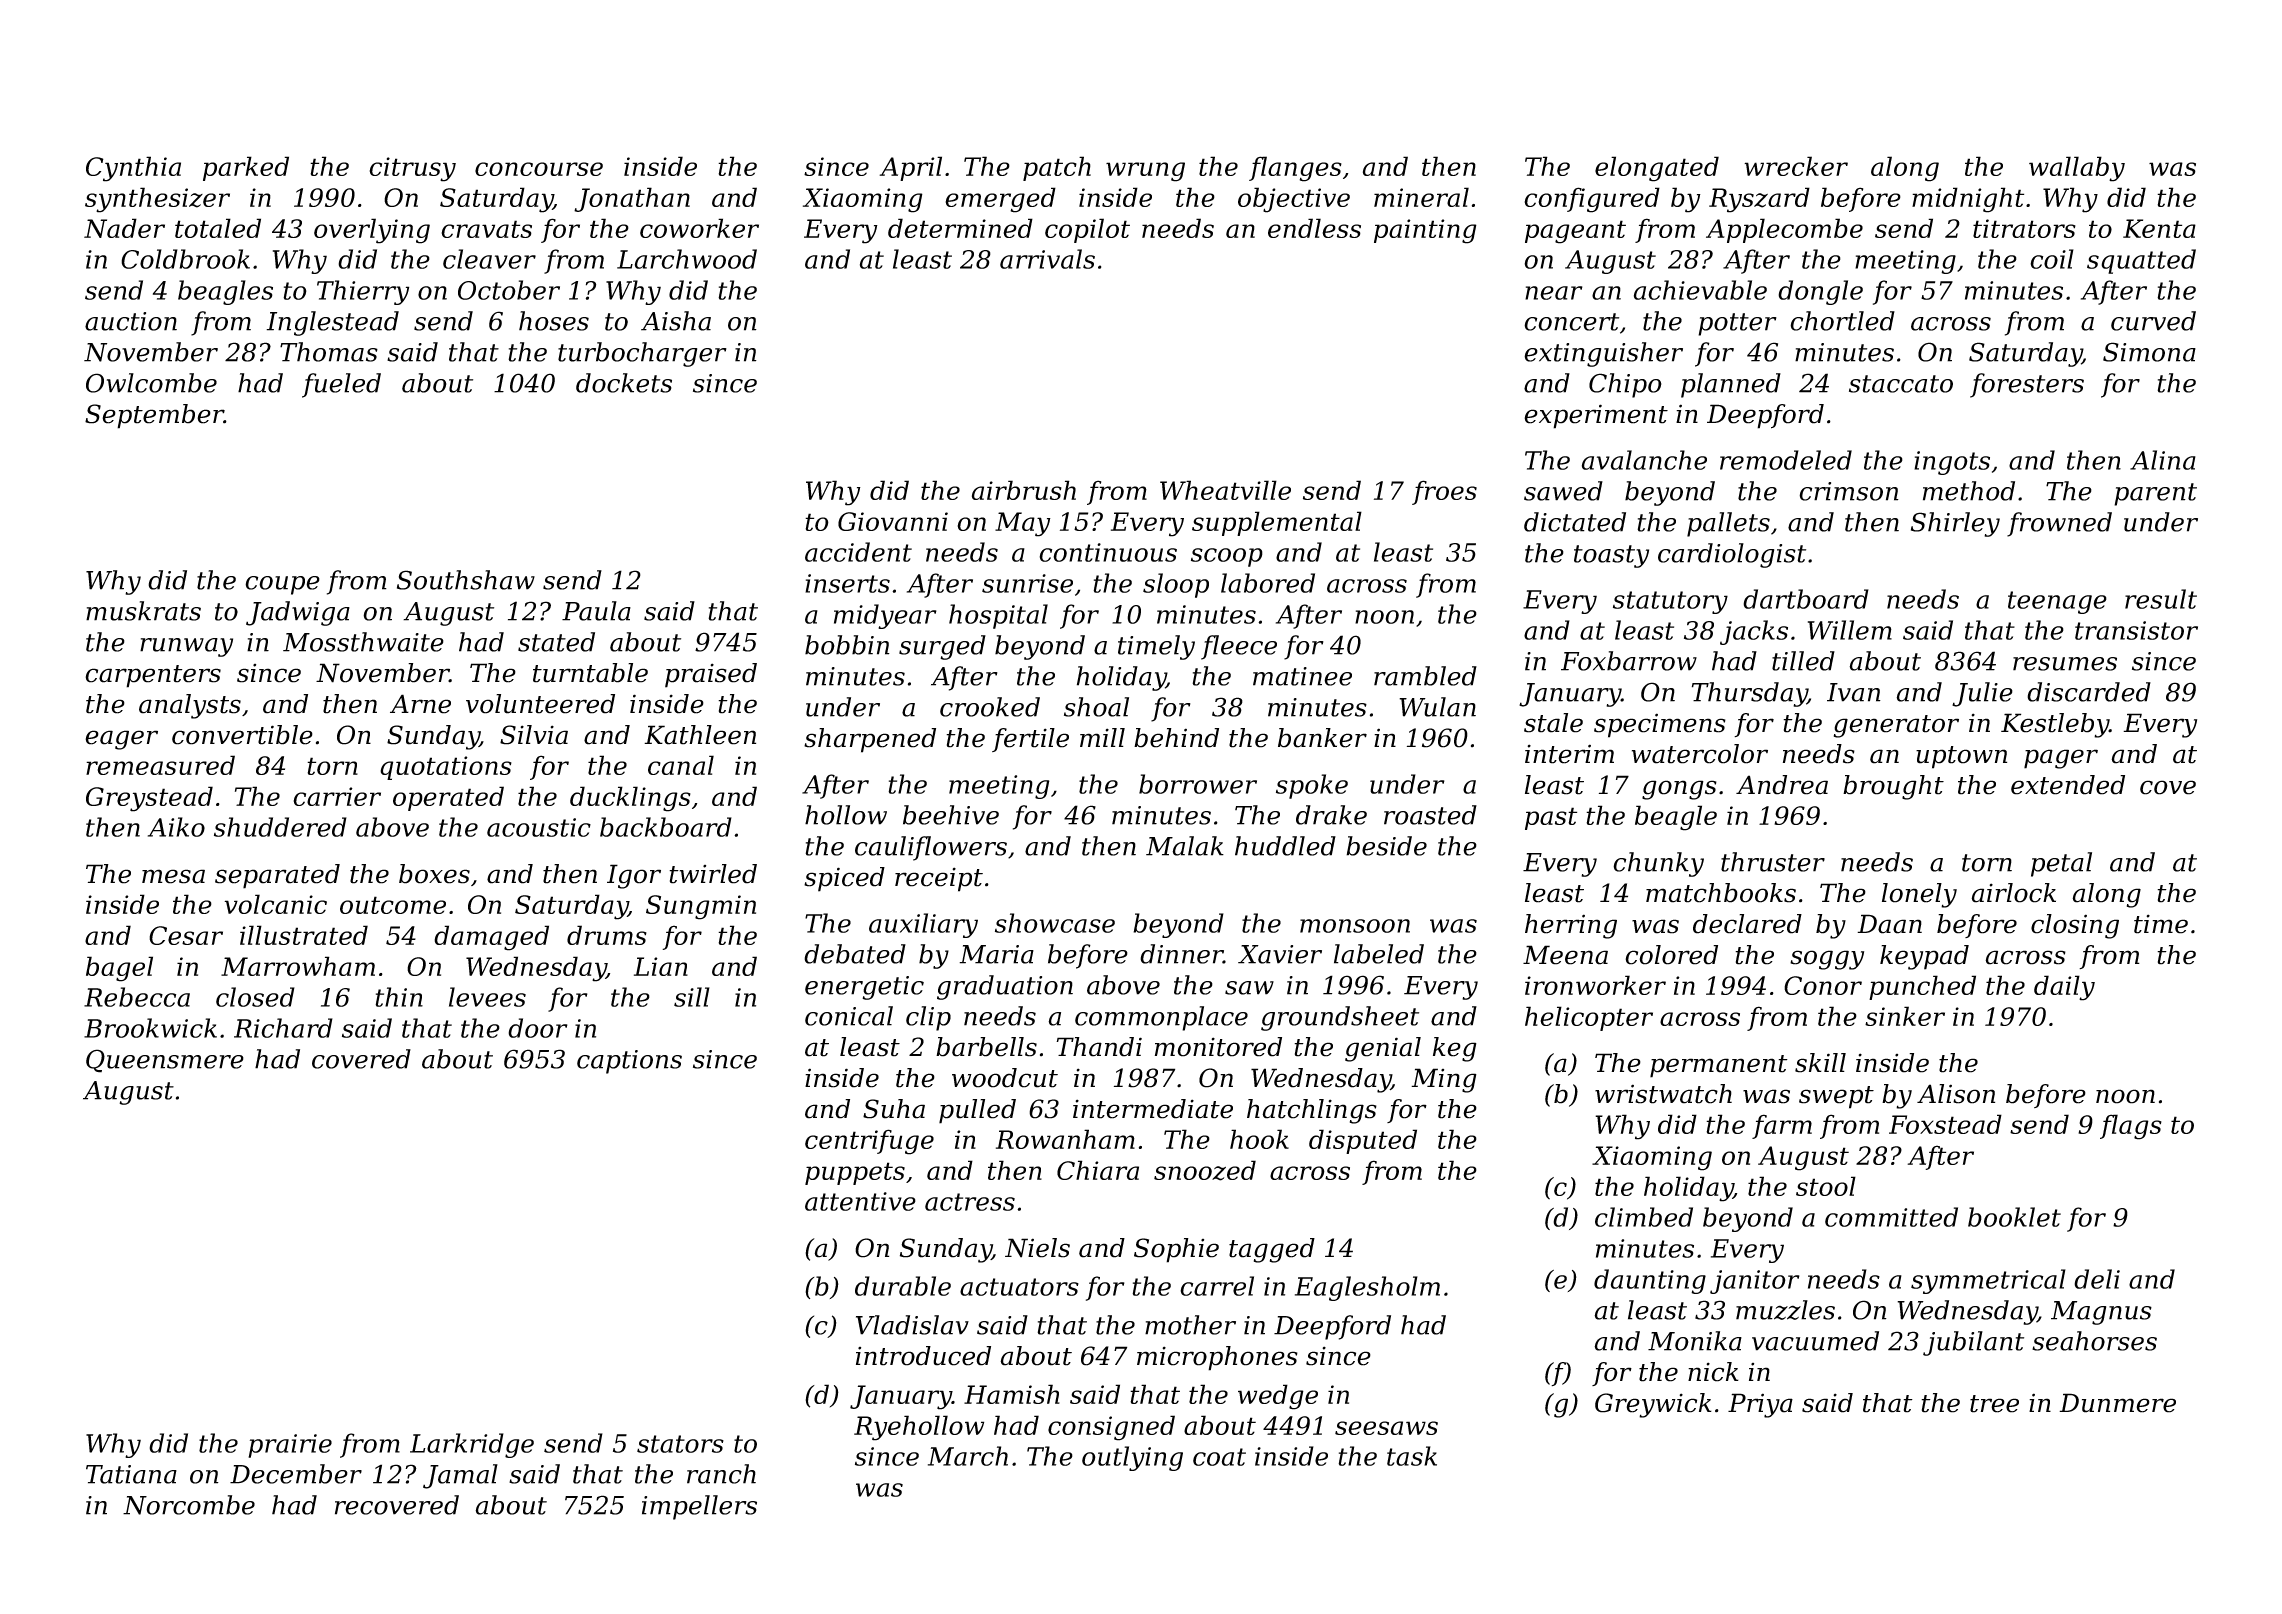 The height and width of the page is (1614, 2282). What do you see at coordinates (2077, 169) in the page?
I see `wallaby` at bounding box center [2077, 169].
